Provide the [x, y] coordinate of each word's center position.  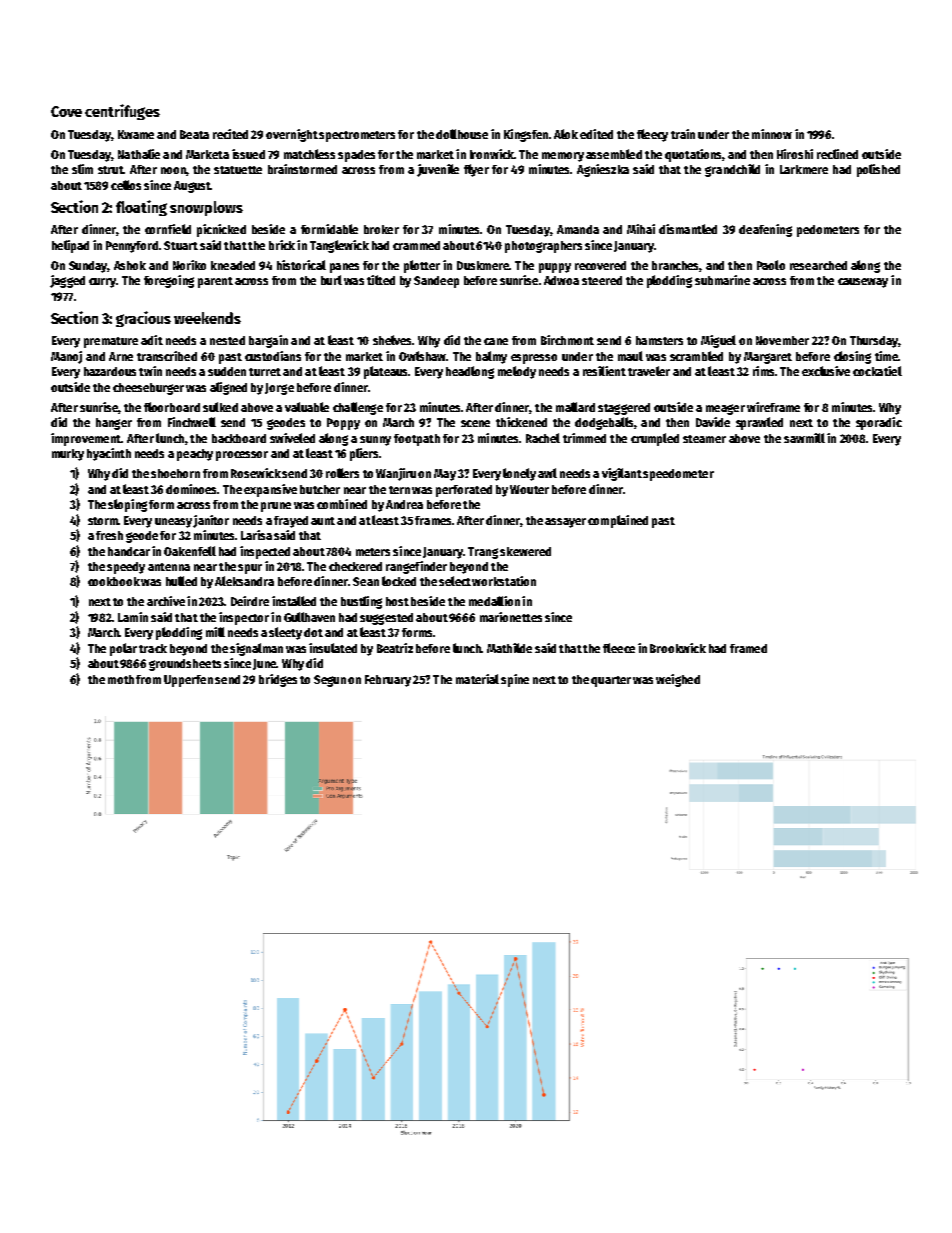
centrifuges [122, 112]
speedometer [678, 475]
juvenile [438, 170]
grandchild [732, 170]
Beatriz [395, 648]
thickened [521, 422]
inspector [244, 618]
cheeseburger [148, 389]
